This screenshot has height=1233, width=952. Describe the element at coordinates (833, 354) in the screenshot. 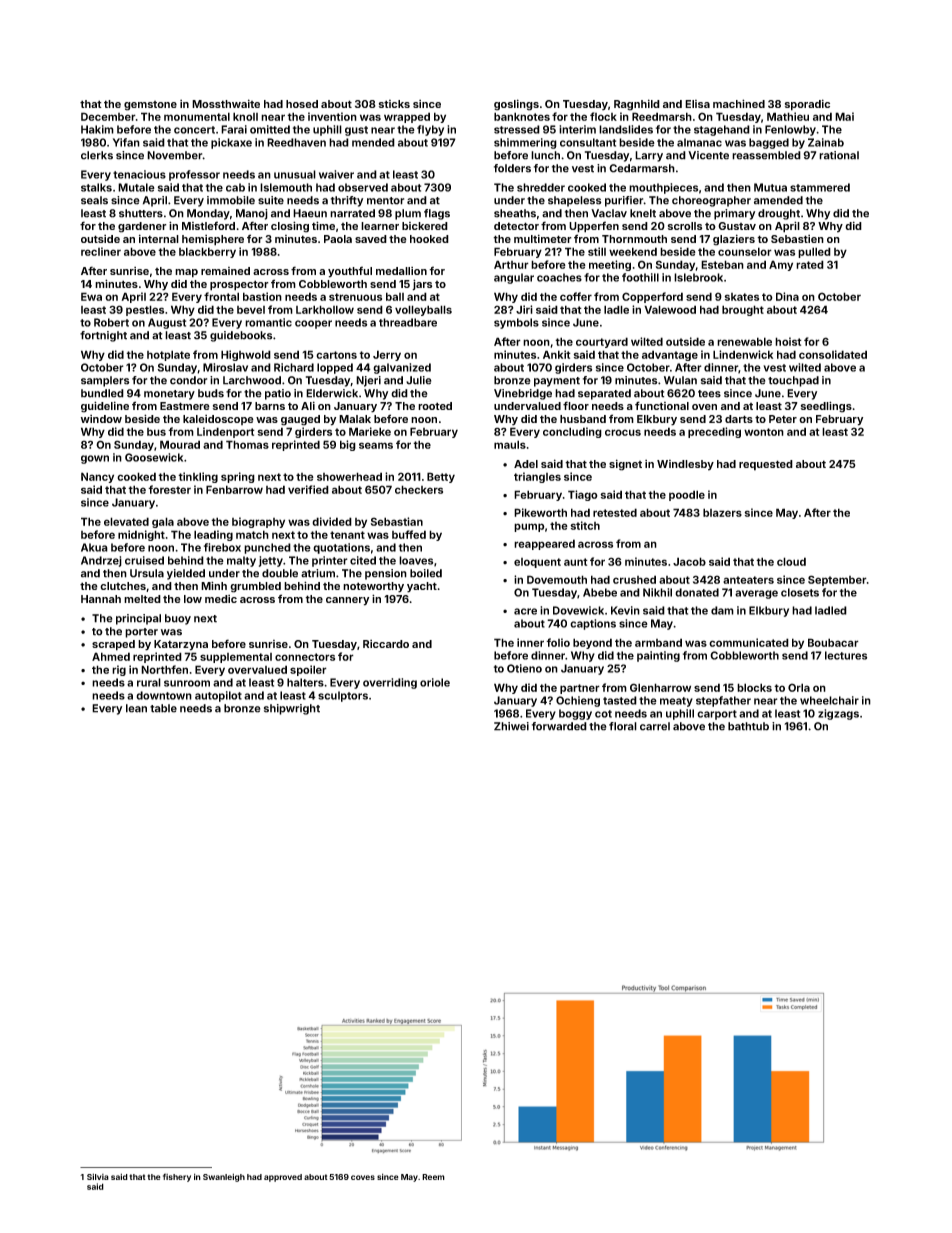

I see `consolidated` at that location.
